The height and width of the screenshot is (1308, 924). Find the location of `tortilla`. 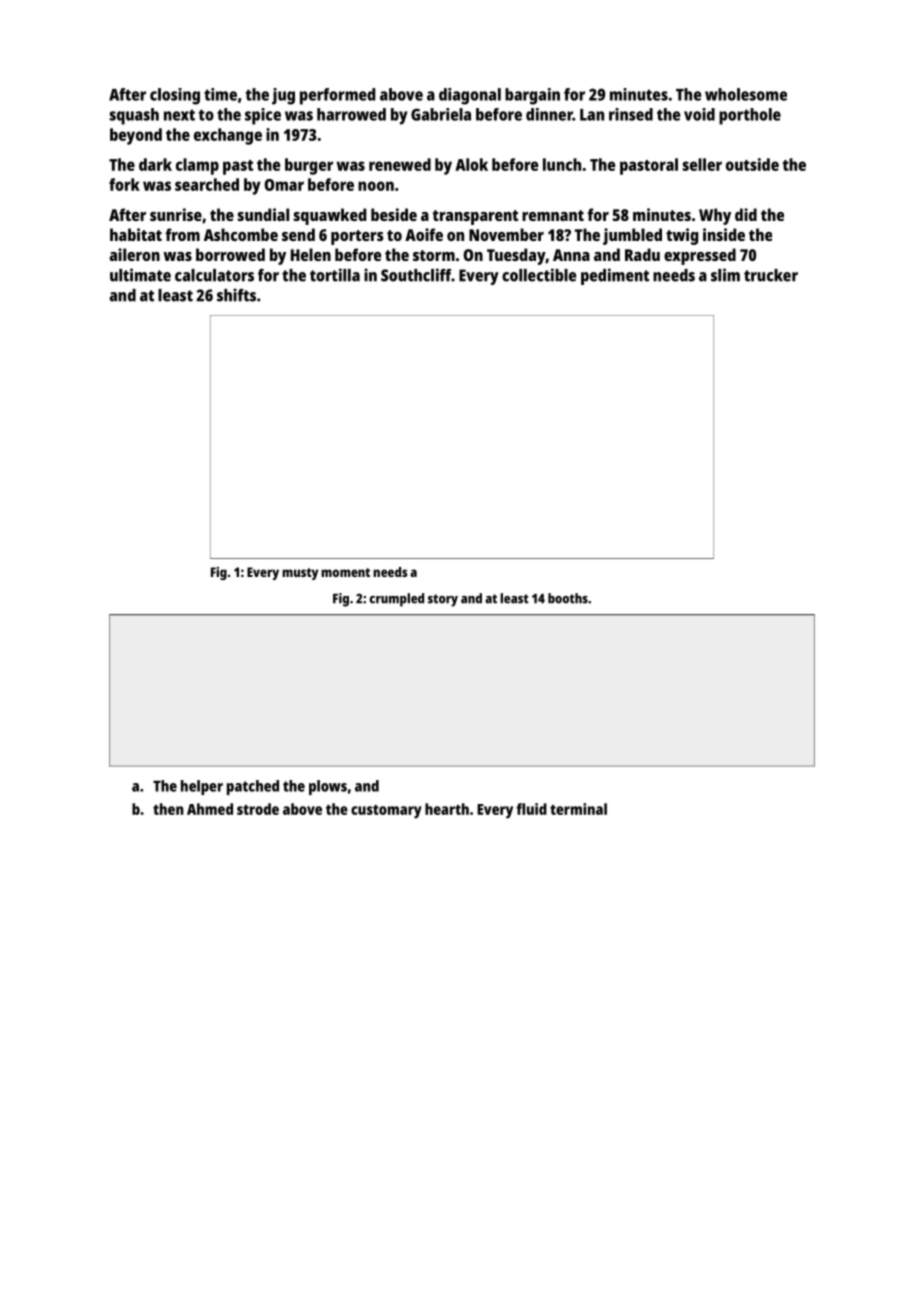

tortilla is located at coordinates (335, 275).
